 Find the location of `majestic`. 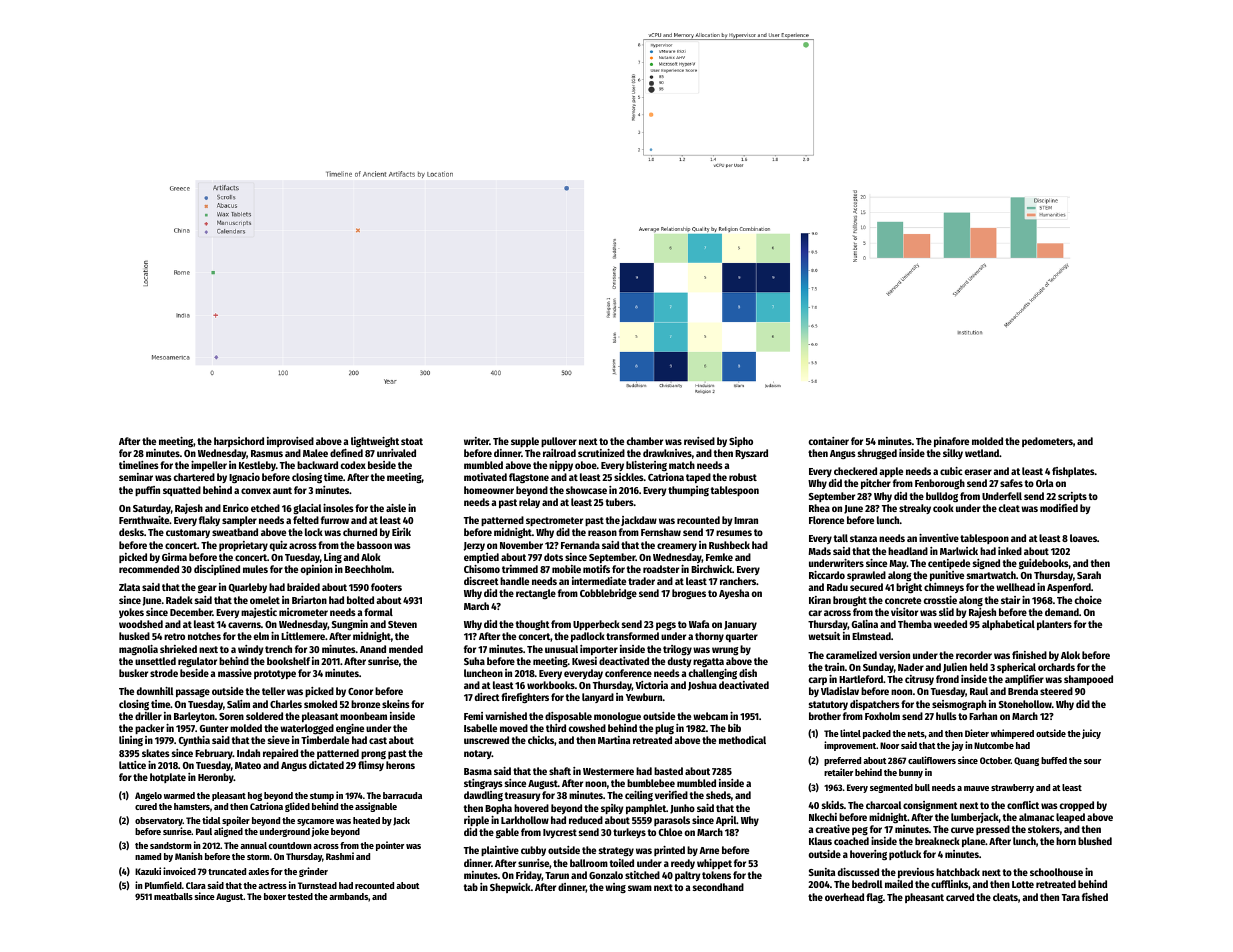

majestic is located at coordinates (259, 613).
